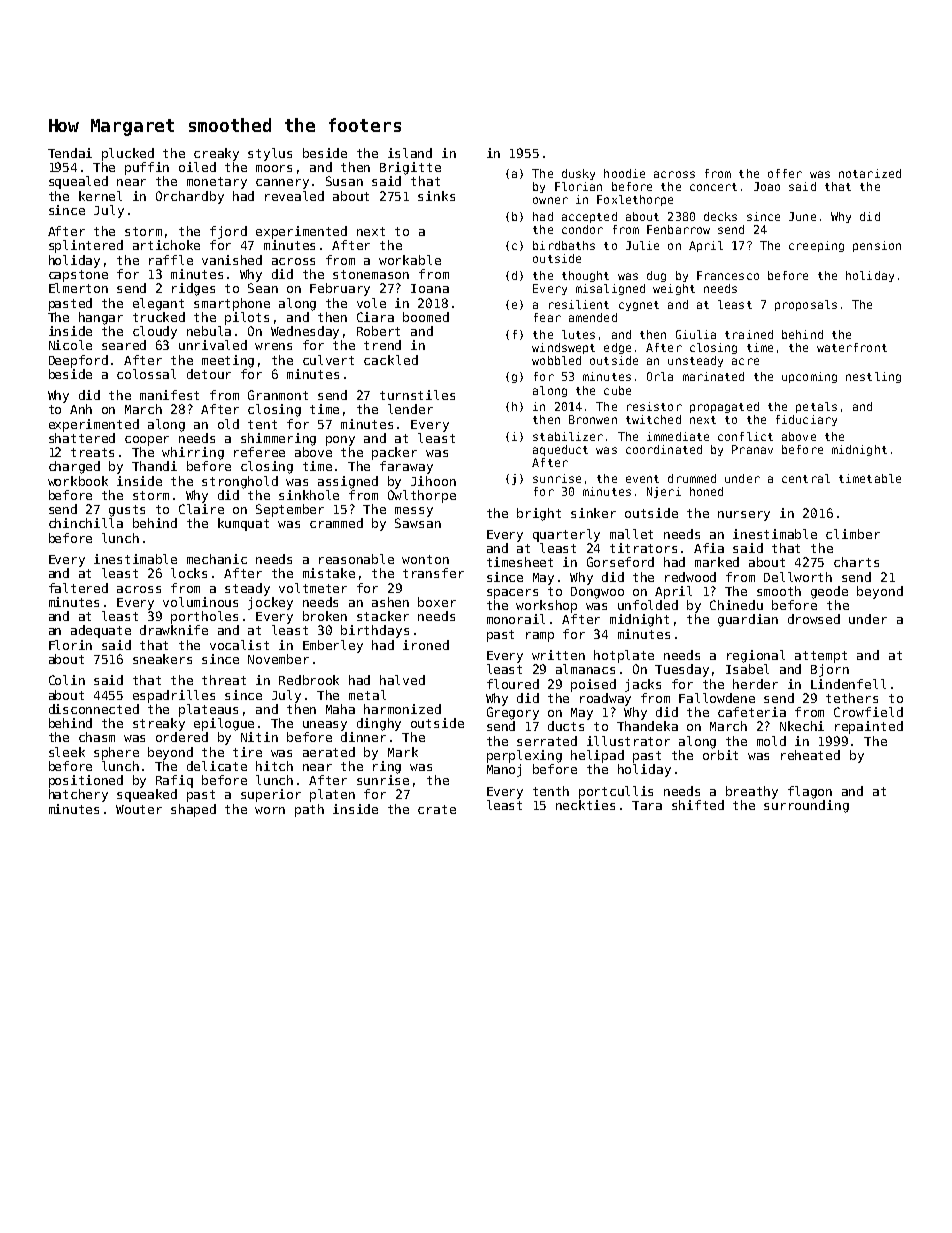 The width and height of the screenshot is (952, 1233). What do you see at coordinates (647, 805) in the screenshot?
I see `Tara` at bounding box center [647, 805].
